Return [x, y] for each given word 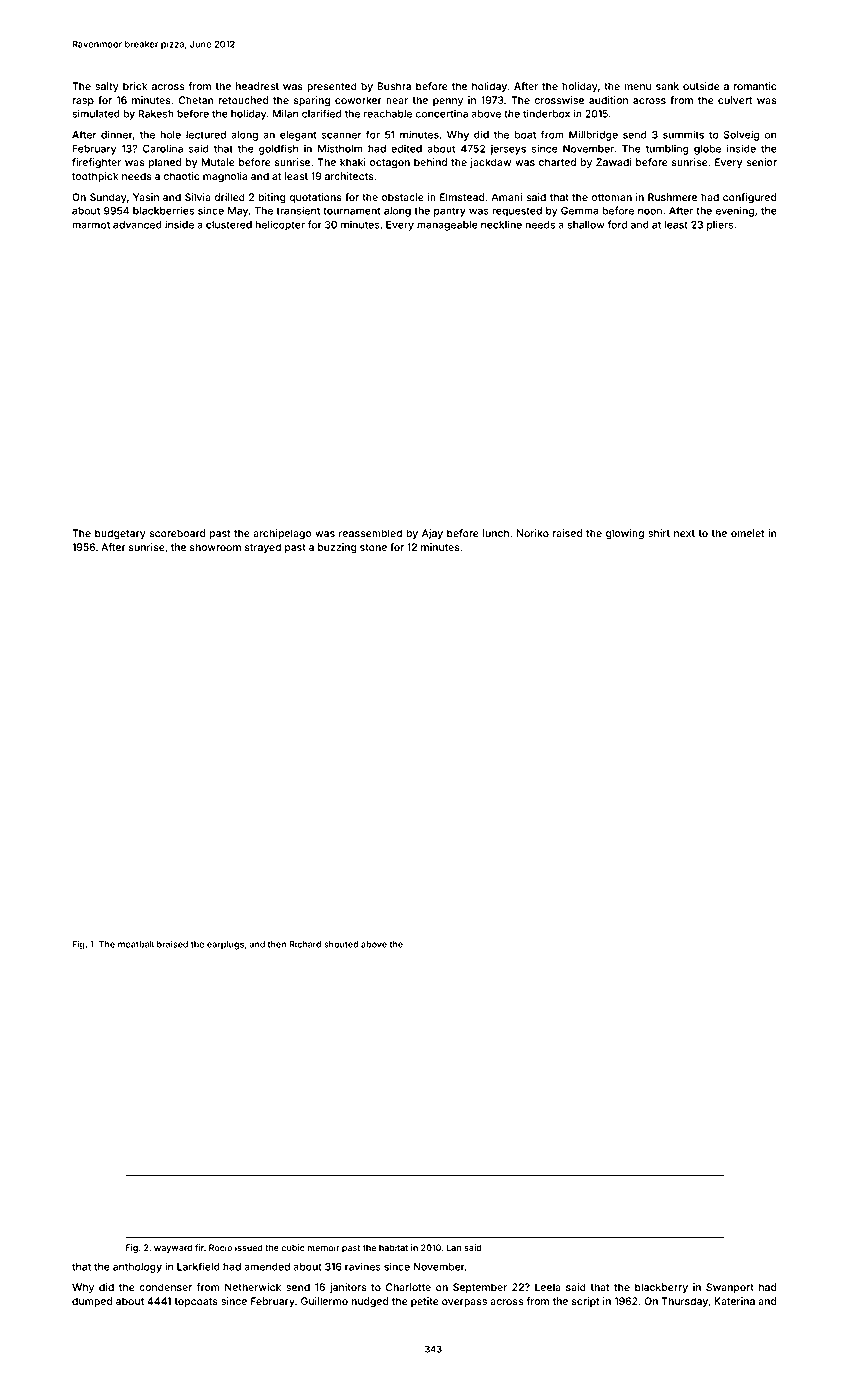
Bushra [394, 86]
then [277, 944]
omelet [748, 533]
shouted [341, 944]
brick [135, 86]
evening [735, 211]
